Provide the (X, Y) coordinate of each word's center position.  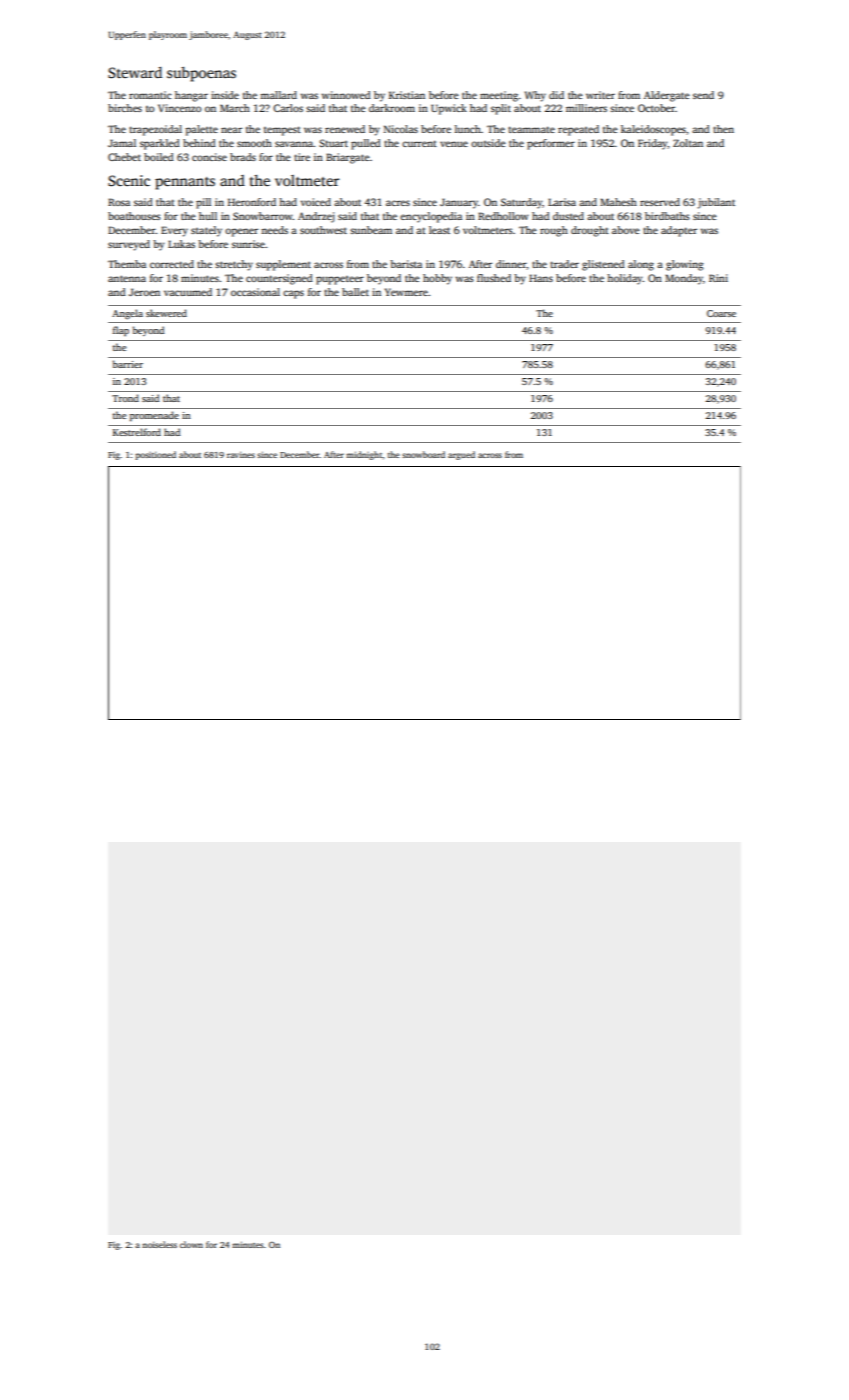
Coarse (721, 313)
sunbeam (371, 230)
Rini (718, 278)
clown (191, 1244)
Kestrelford (137, 432)
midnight (364, 455)
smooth (254, 143)
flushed (494, 278)
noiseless (159, 1244)
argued (461, 455)
